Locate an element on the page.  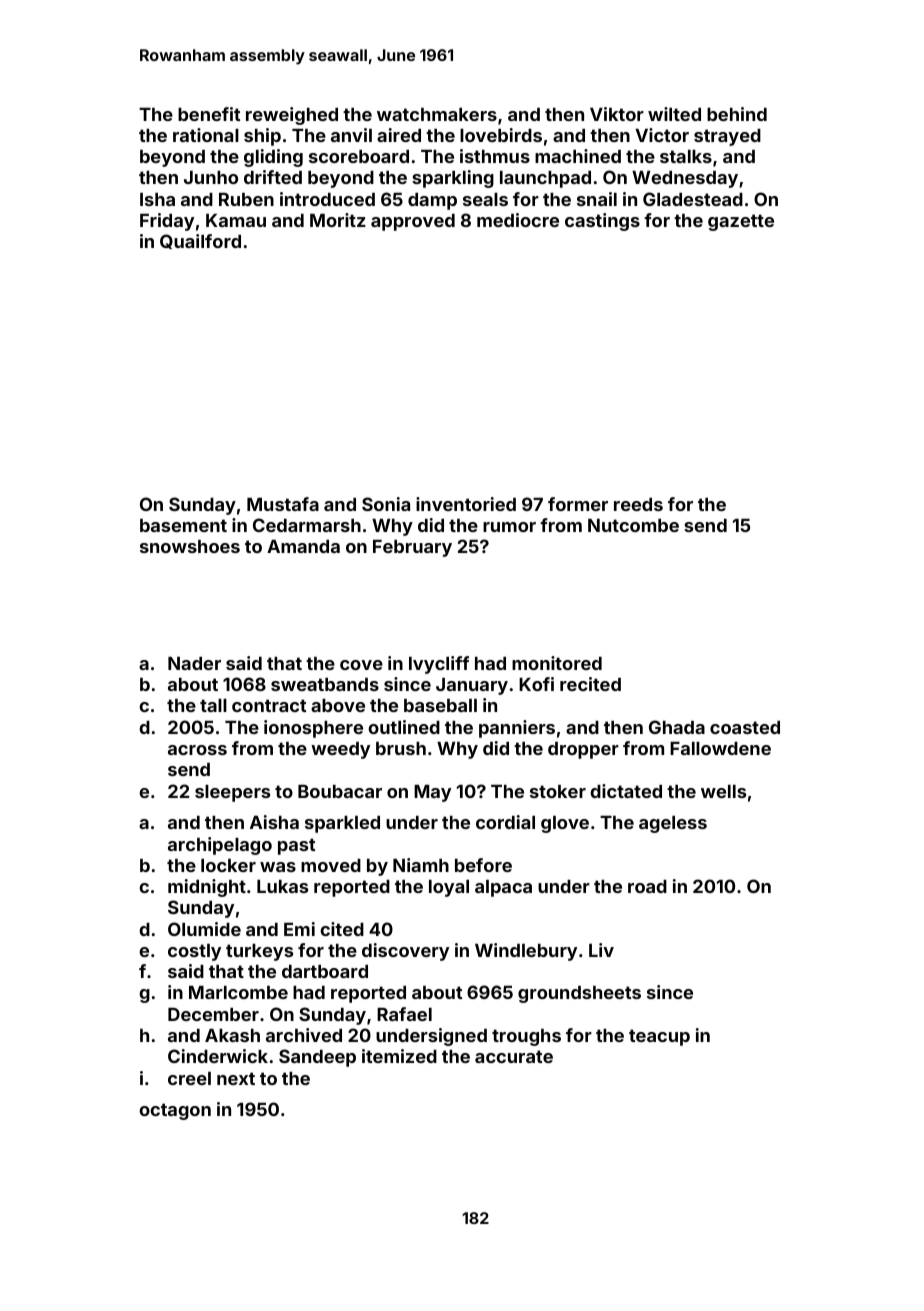
behind is located at coordinates (737, 114).
